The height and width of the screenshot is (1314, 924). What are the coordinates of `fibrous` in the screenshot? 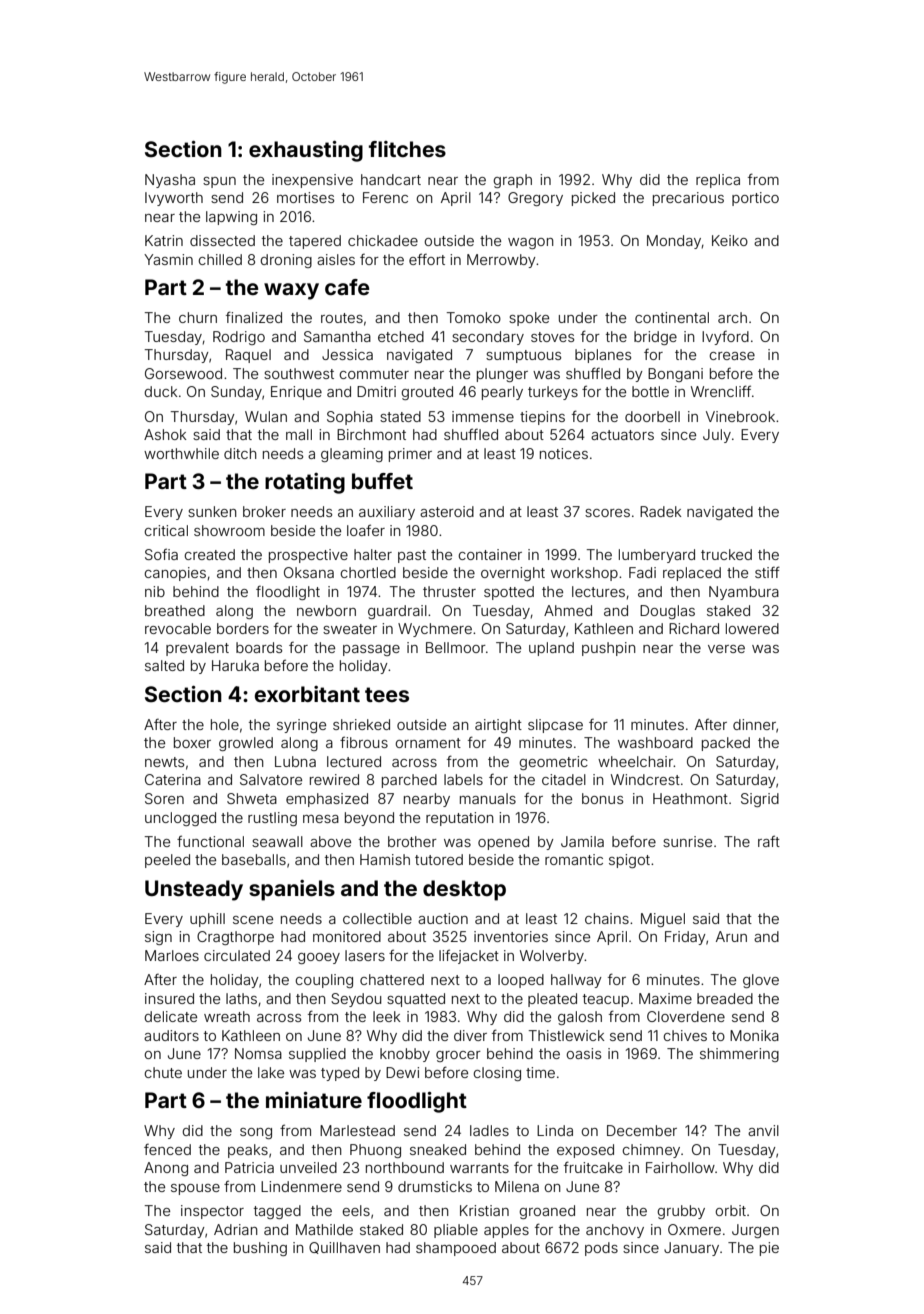 It's located at (364, 742).
